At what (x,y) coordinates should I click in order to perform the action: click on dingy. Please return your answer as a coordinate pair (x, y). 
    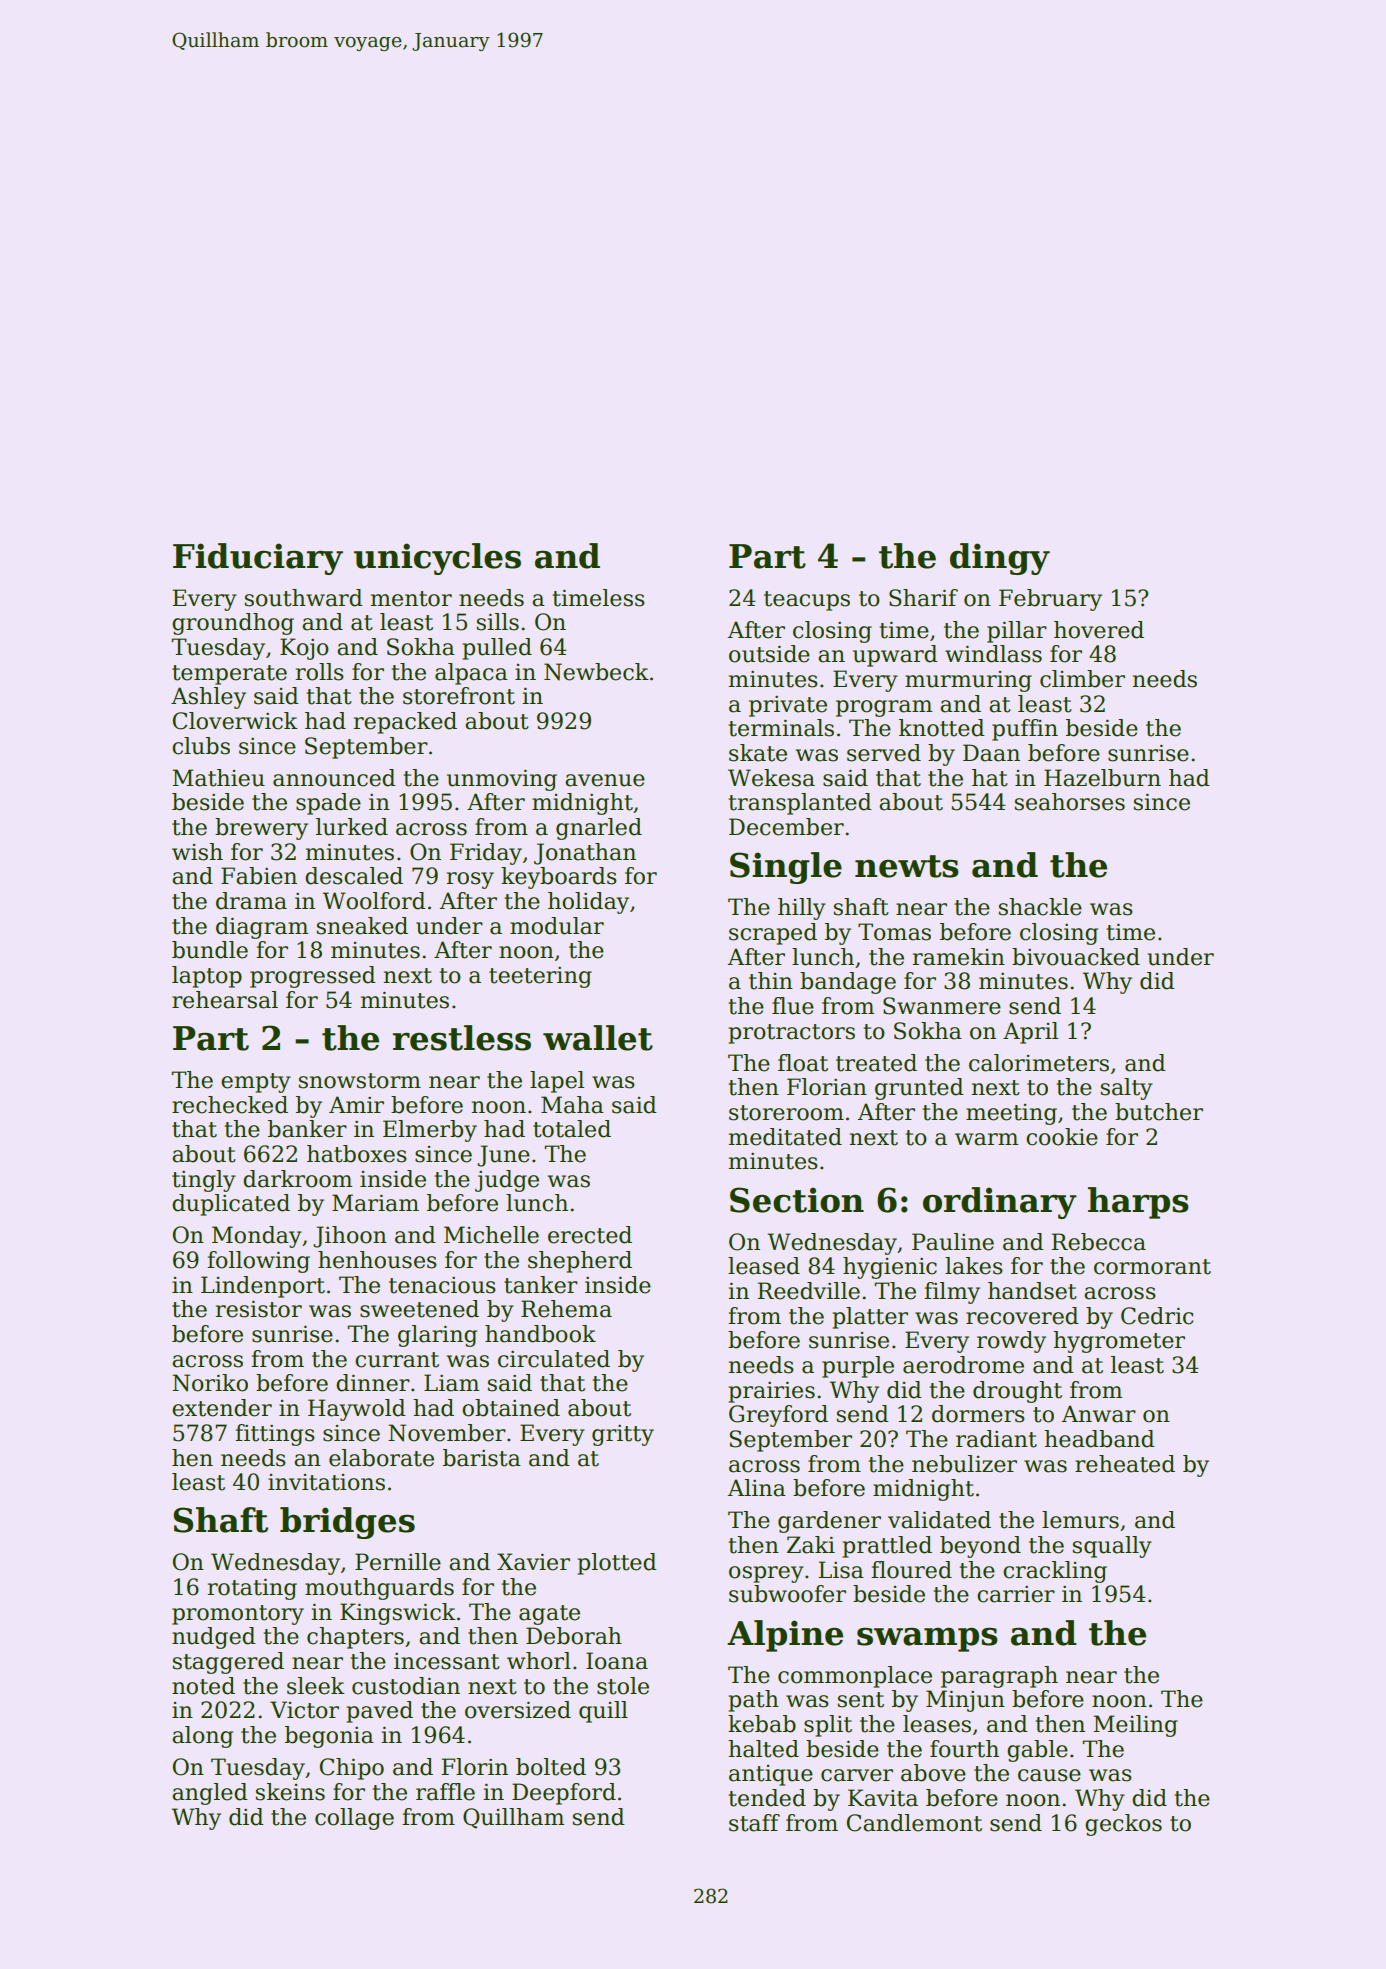
    Looking at the image, I should click on (1000, 559).
